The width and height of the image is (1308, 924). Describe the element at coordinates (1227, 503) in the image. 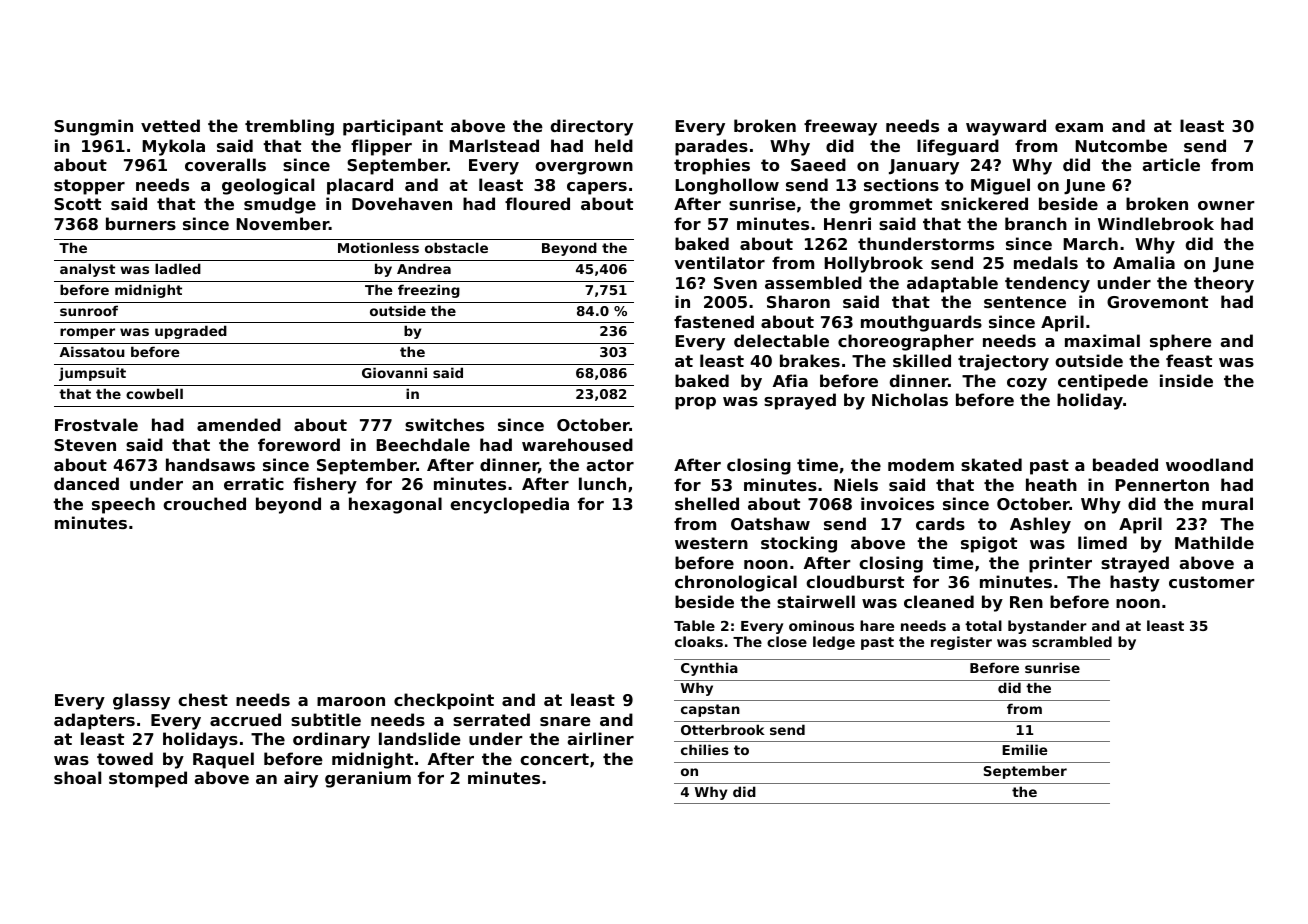

I see `mural` at that location.
